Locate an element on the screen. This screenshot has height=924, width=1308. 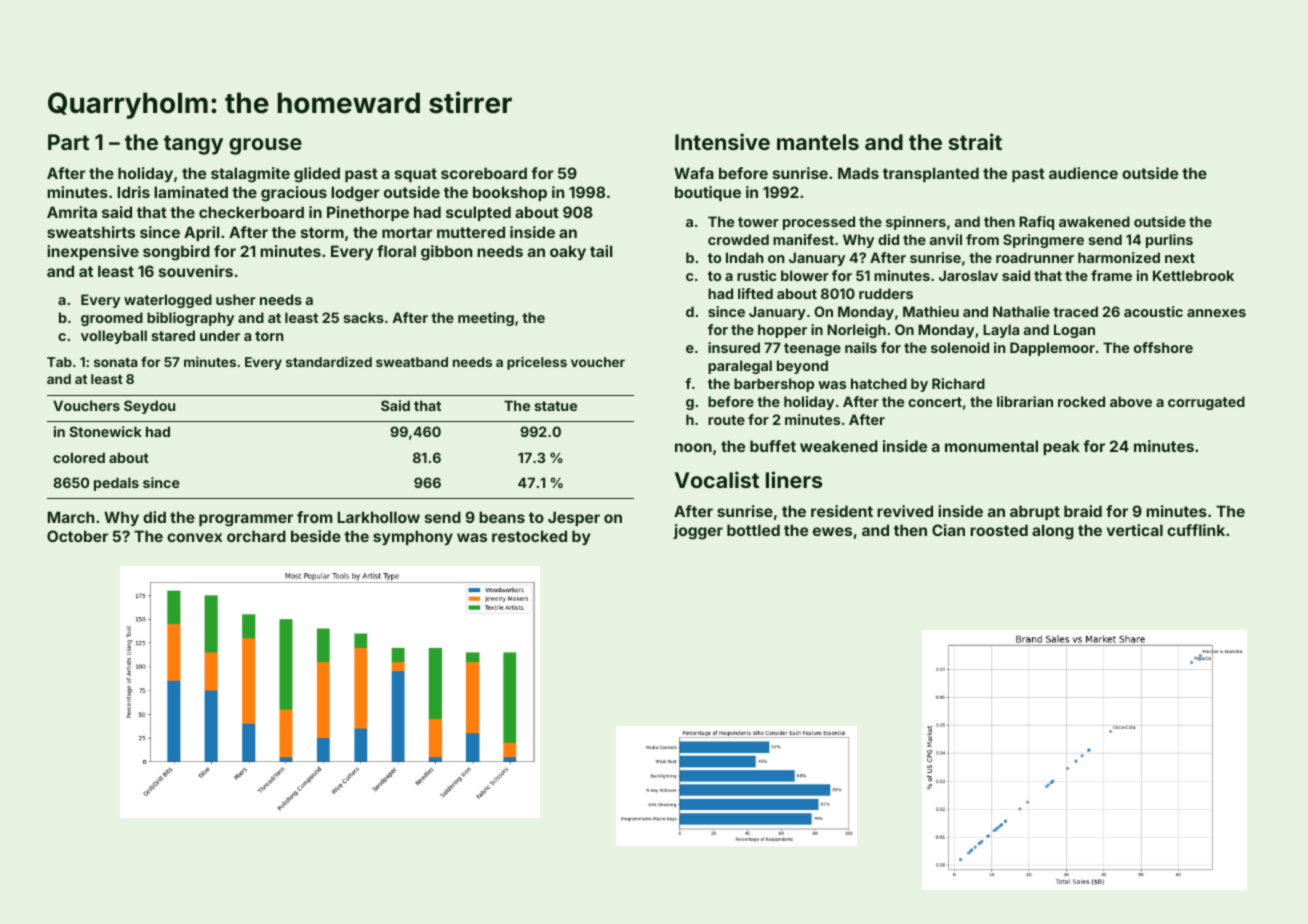
noon is located at coordinates (693, 447).
